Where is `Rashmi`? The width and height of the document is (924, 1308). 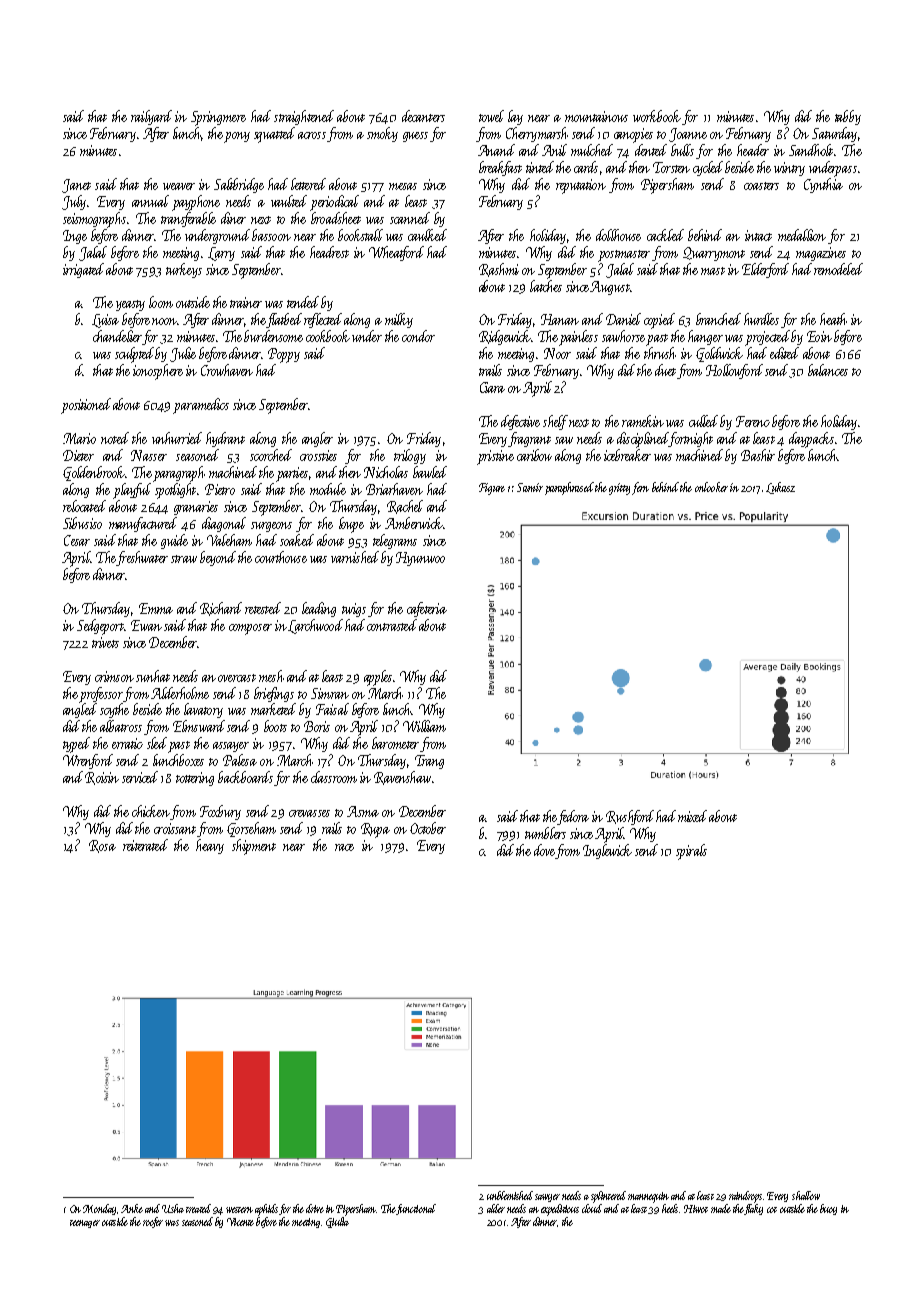
Rashmi is located at coordinates (499, 270).
